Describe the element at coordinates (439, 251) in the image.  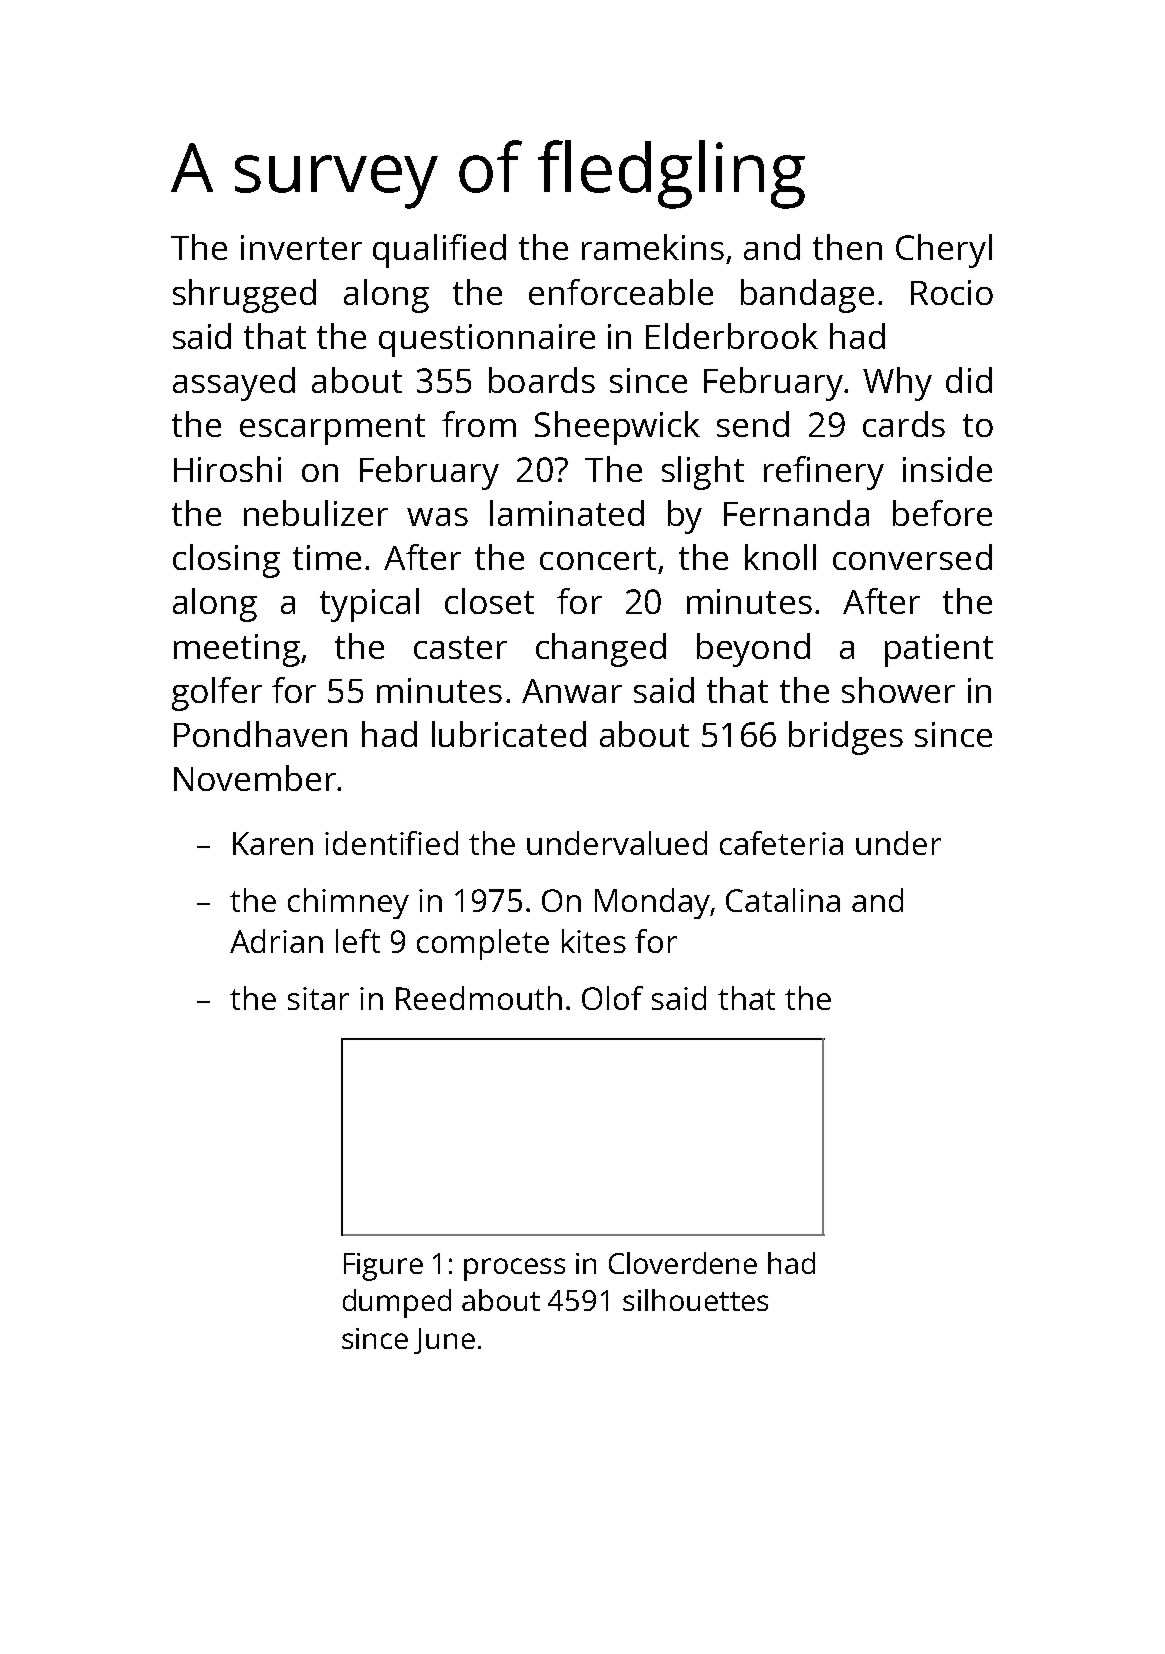
I see `qualified` at that location.
